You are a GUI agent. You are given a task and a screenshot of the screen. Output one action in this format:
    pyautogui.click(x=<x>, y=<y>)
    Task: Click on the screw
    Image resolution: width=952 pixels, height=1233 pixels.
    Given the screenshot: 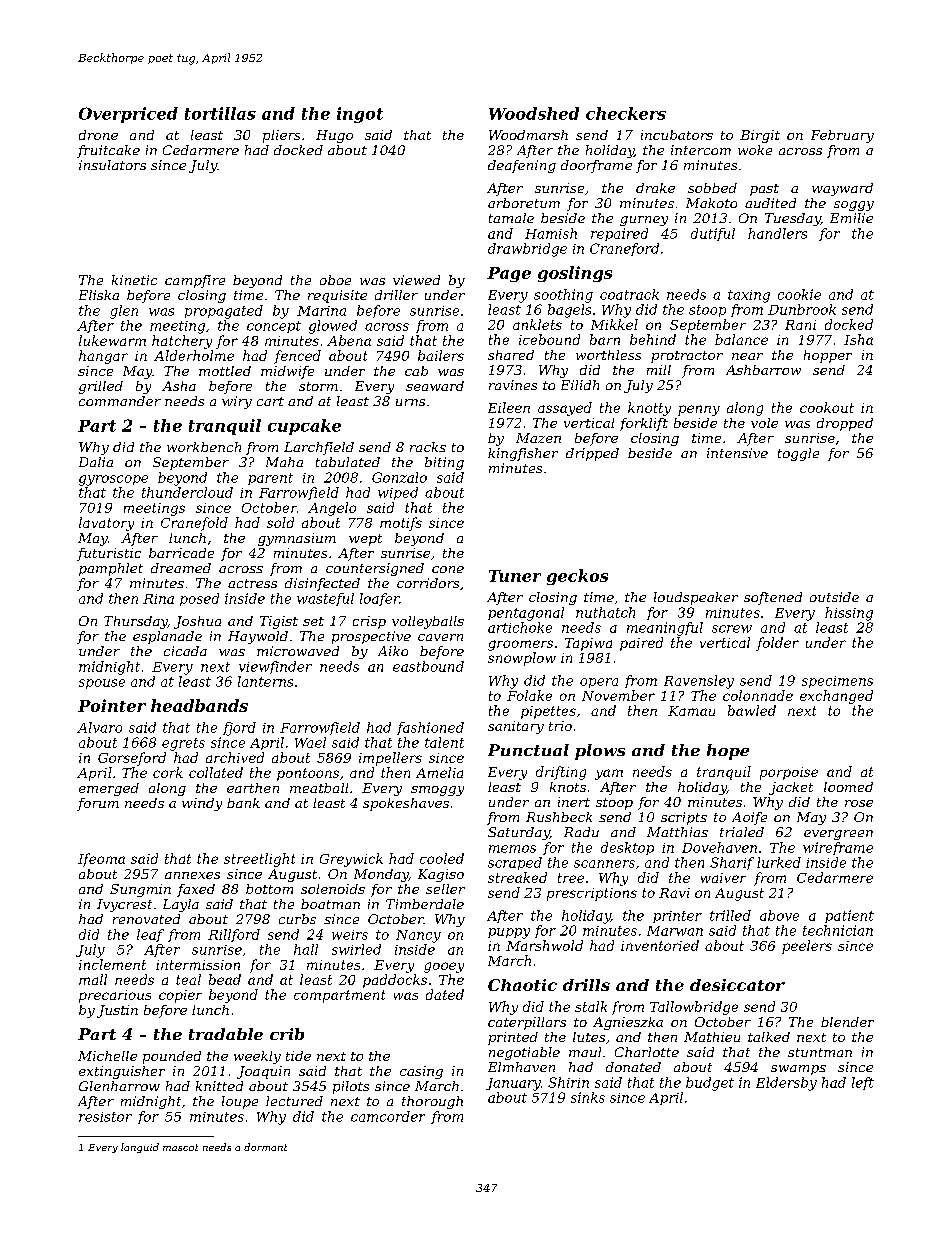 What is the action you would take?
    pyautogui.click(x=732, y=629)
